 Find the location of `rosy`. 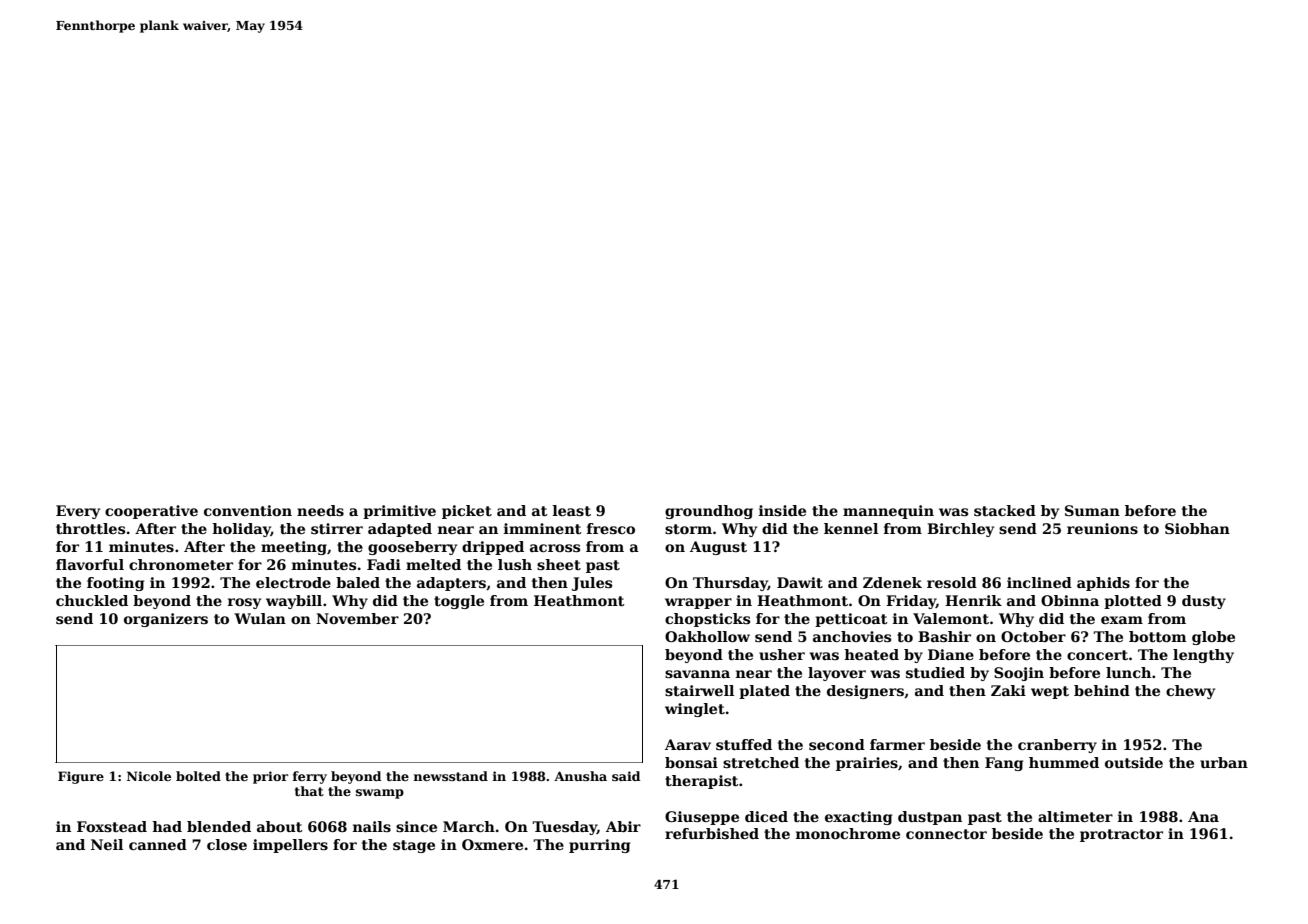

rosy is located at coordinates (244, 603).
